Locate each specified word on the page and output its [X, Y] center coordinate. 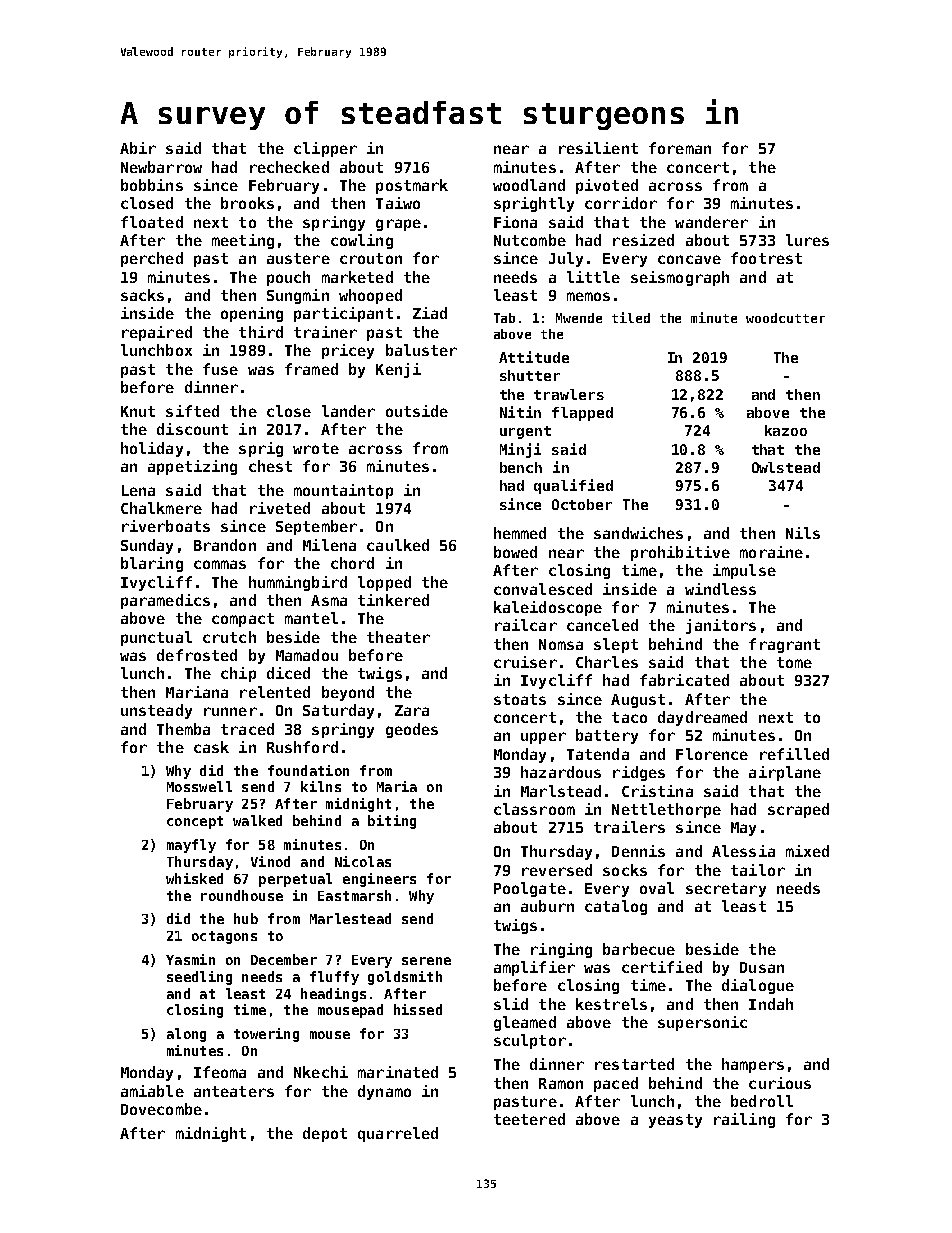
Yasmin [190, 959]
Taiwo [398, 203]
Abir [138, 148]
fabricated [684, 680]
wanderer [711, 222]
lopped [384, 583]
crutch [229, 637]
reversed [557, 870]
